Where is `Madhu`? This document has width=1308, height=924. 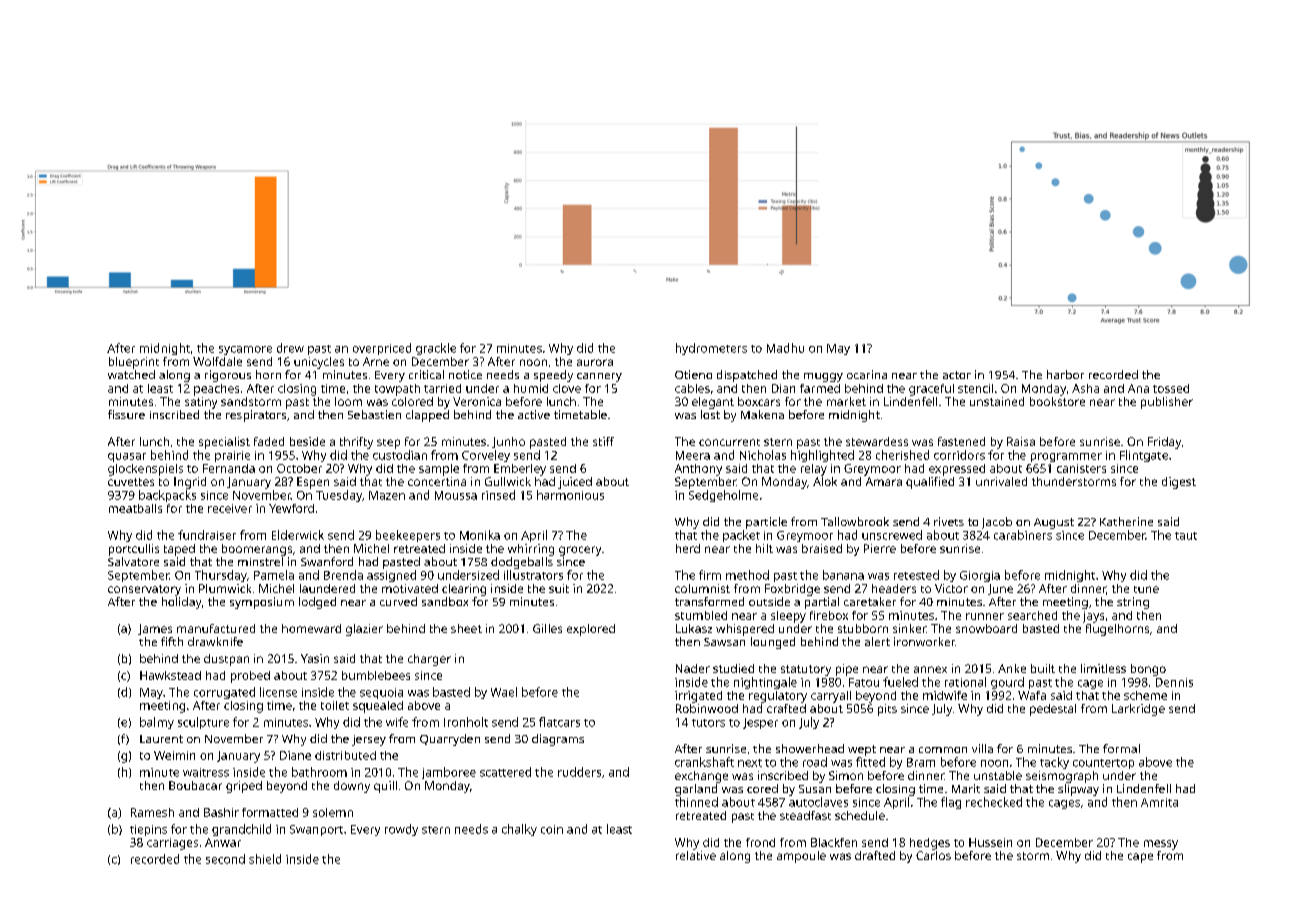
Madhu is located at coordinates (785, 348).
